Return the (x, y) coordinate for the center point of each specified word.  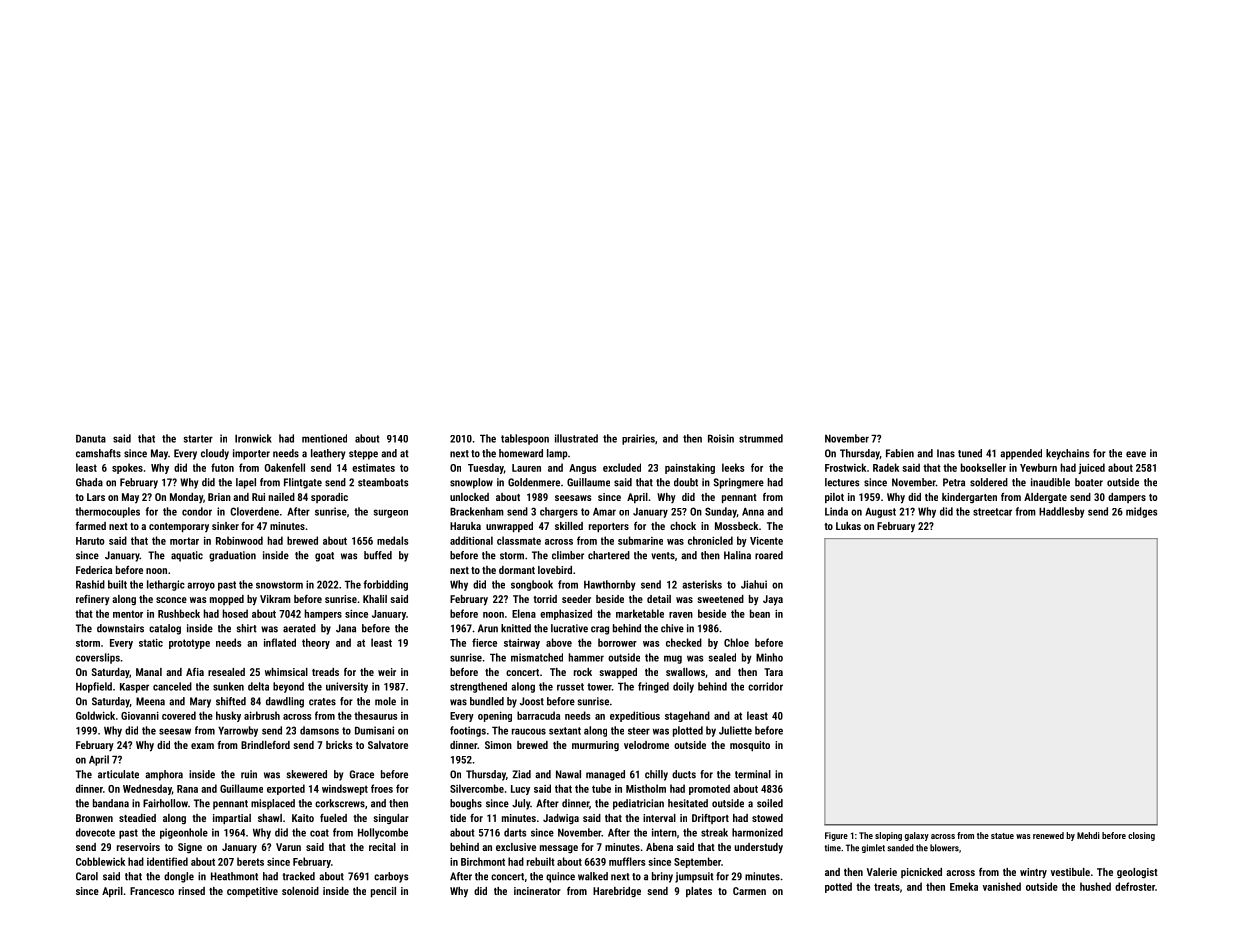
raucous (529, 731)
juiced (1091, 468)
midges (1141, 512)
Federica (94, 570)
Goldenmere (534, 482)
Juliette (735, 730)
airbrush (262, 715)
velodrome (646, 745)
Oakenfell (285, 467)
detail (659, 599)
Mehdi (1088, 835)
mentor (128, 614)
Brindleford (265, 745)
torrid (545, 599)
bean (760, 613)
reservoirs (138, 847)
